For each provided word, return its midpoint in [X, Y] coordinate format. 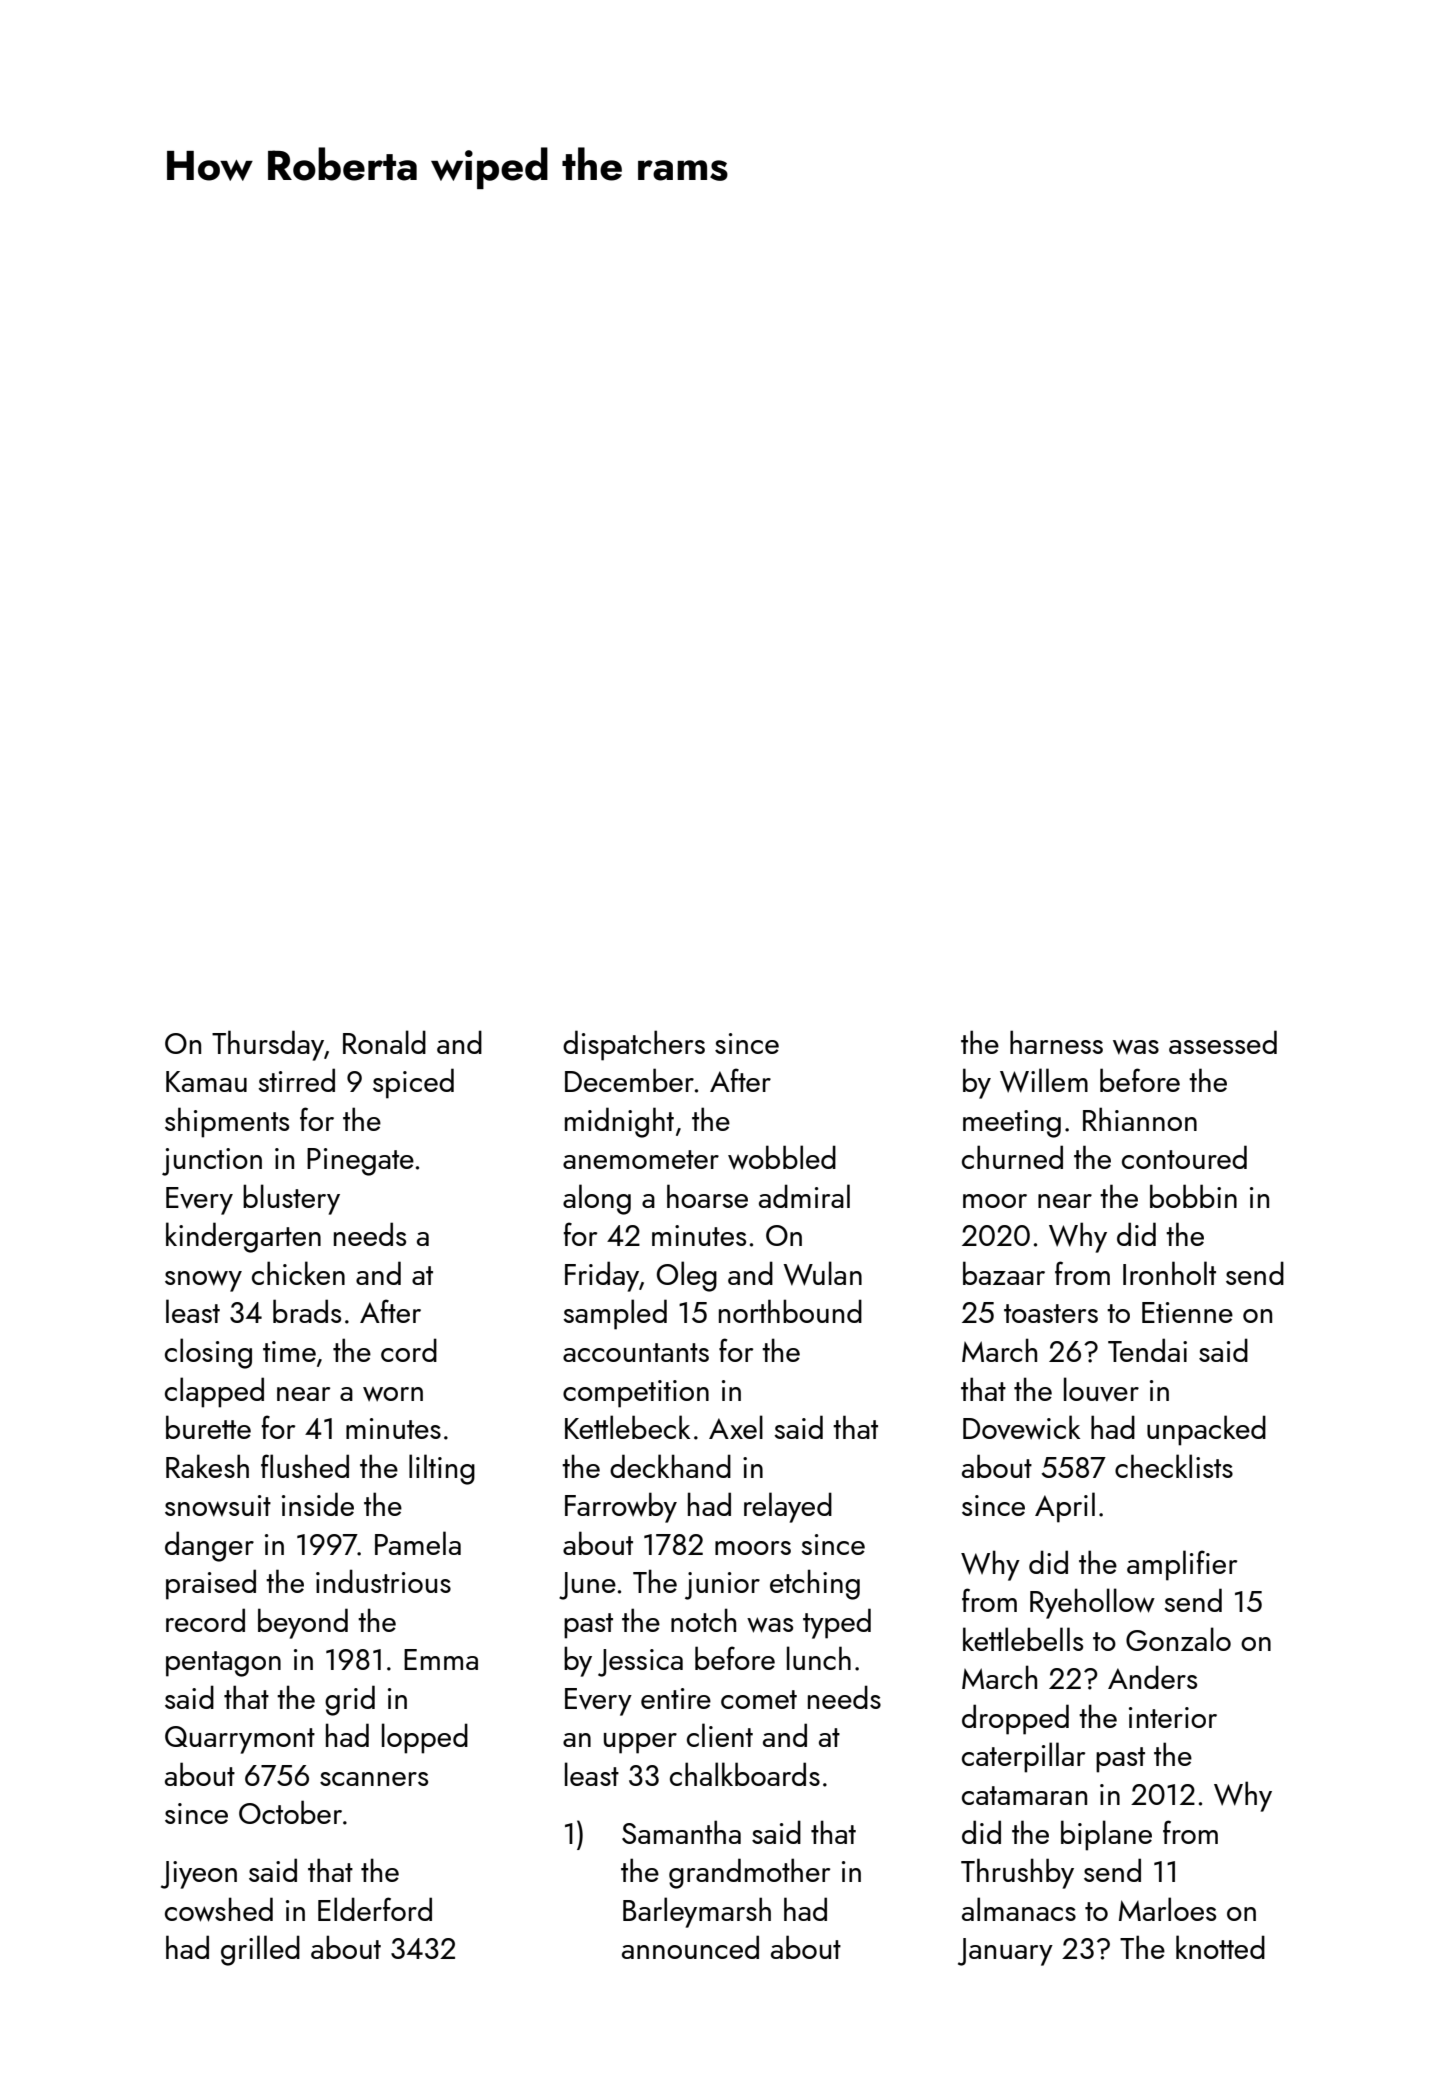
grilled [260, 1950]
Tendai [1147, 1350]
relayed [788, 1507]
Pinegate [360, 1162]
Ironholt [1169, 1273]
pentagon [223, 1664]
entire [676, 1698]
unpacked [1206, 1430]
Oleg [687, 1276]
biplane [1106, 1835]
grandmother [749, 1873]
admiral [804, 1196]
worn [393, 1394]
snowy [203, 1281]
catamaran [1024, 1795]
